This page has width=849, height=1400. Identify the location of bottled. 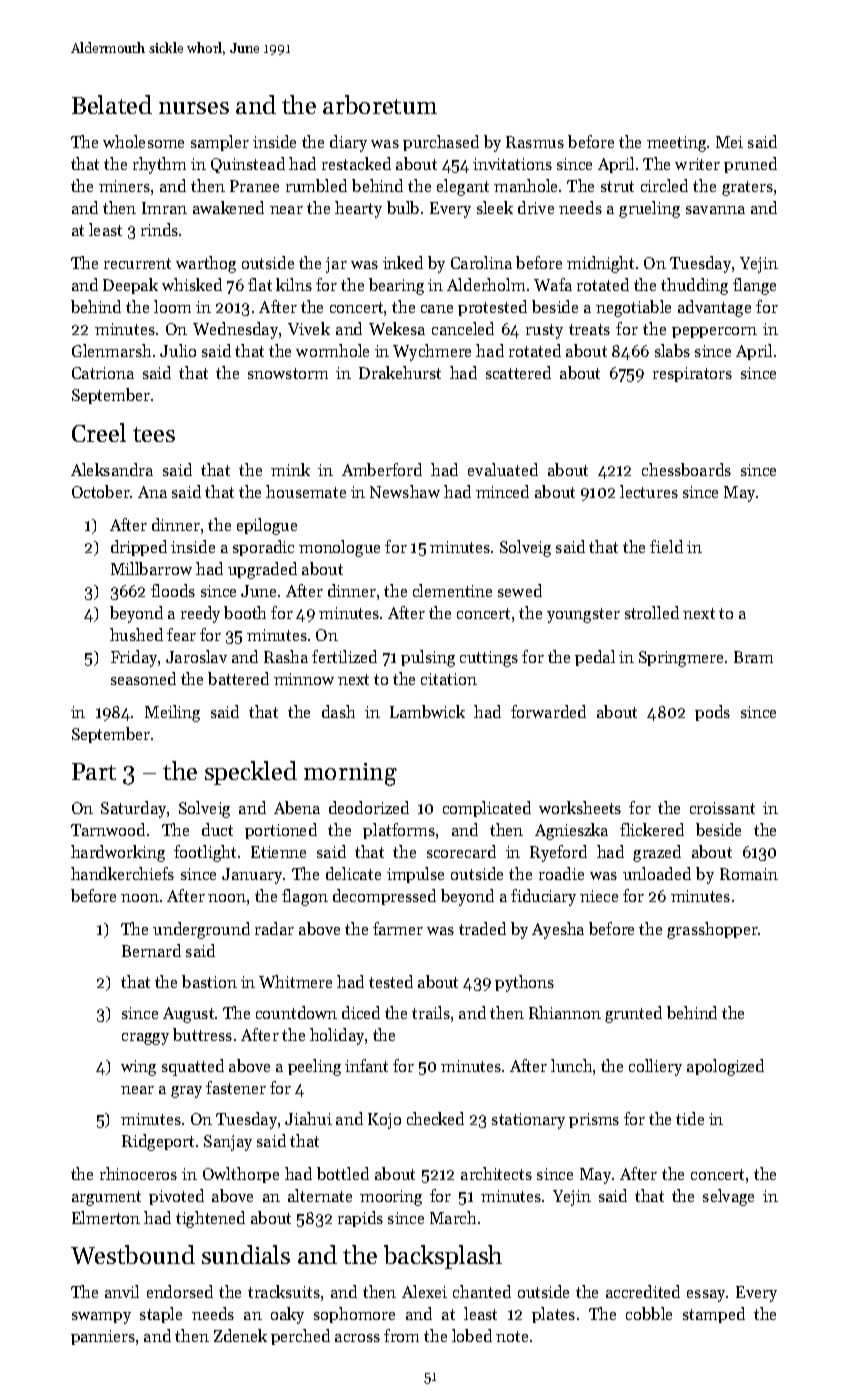
(343, 1173).
